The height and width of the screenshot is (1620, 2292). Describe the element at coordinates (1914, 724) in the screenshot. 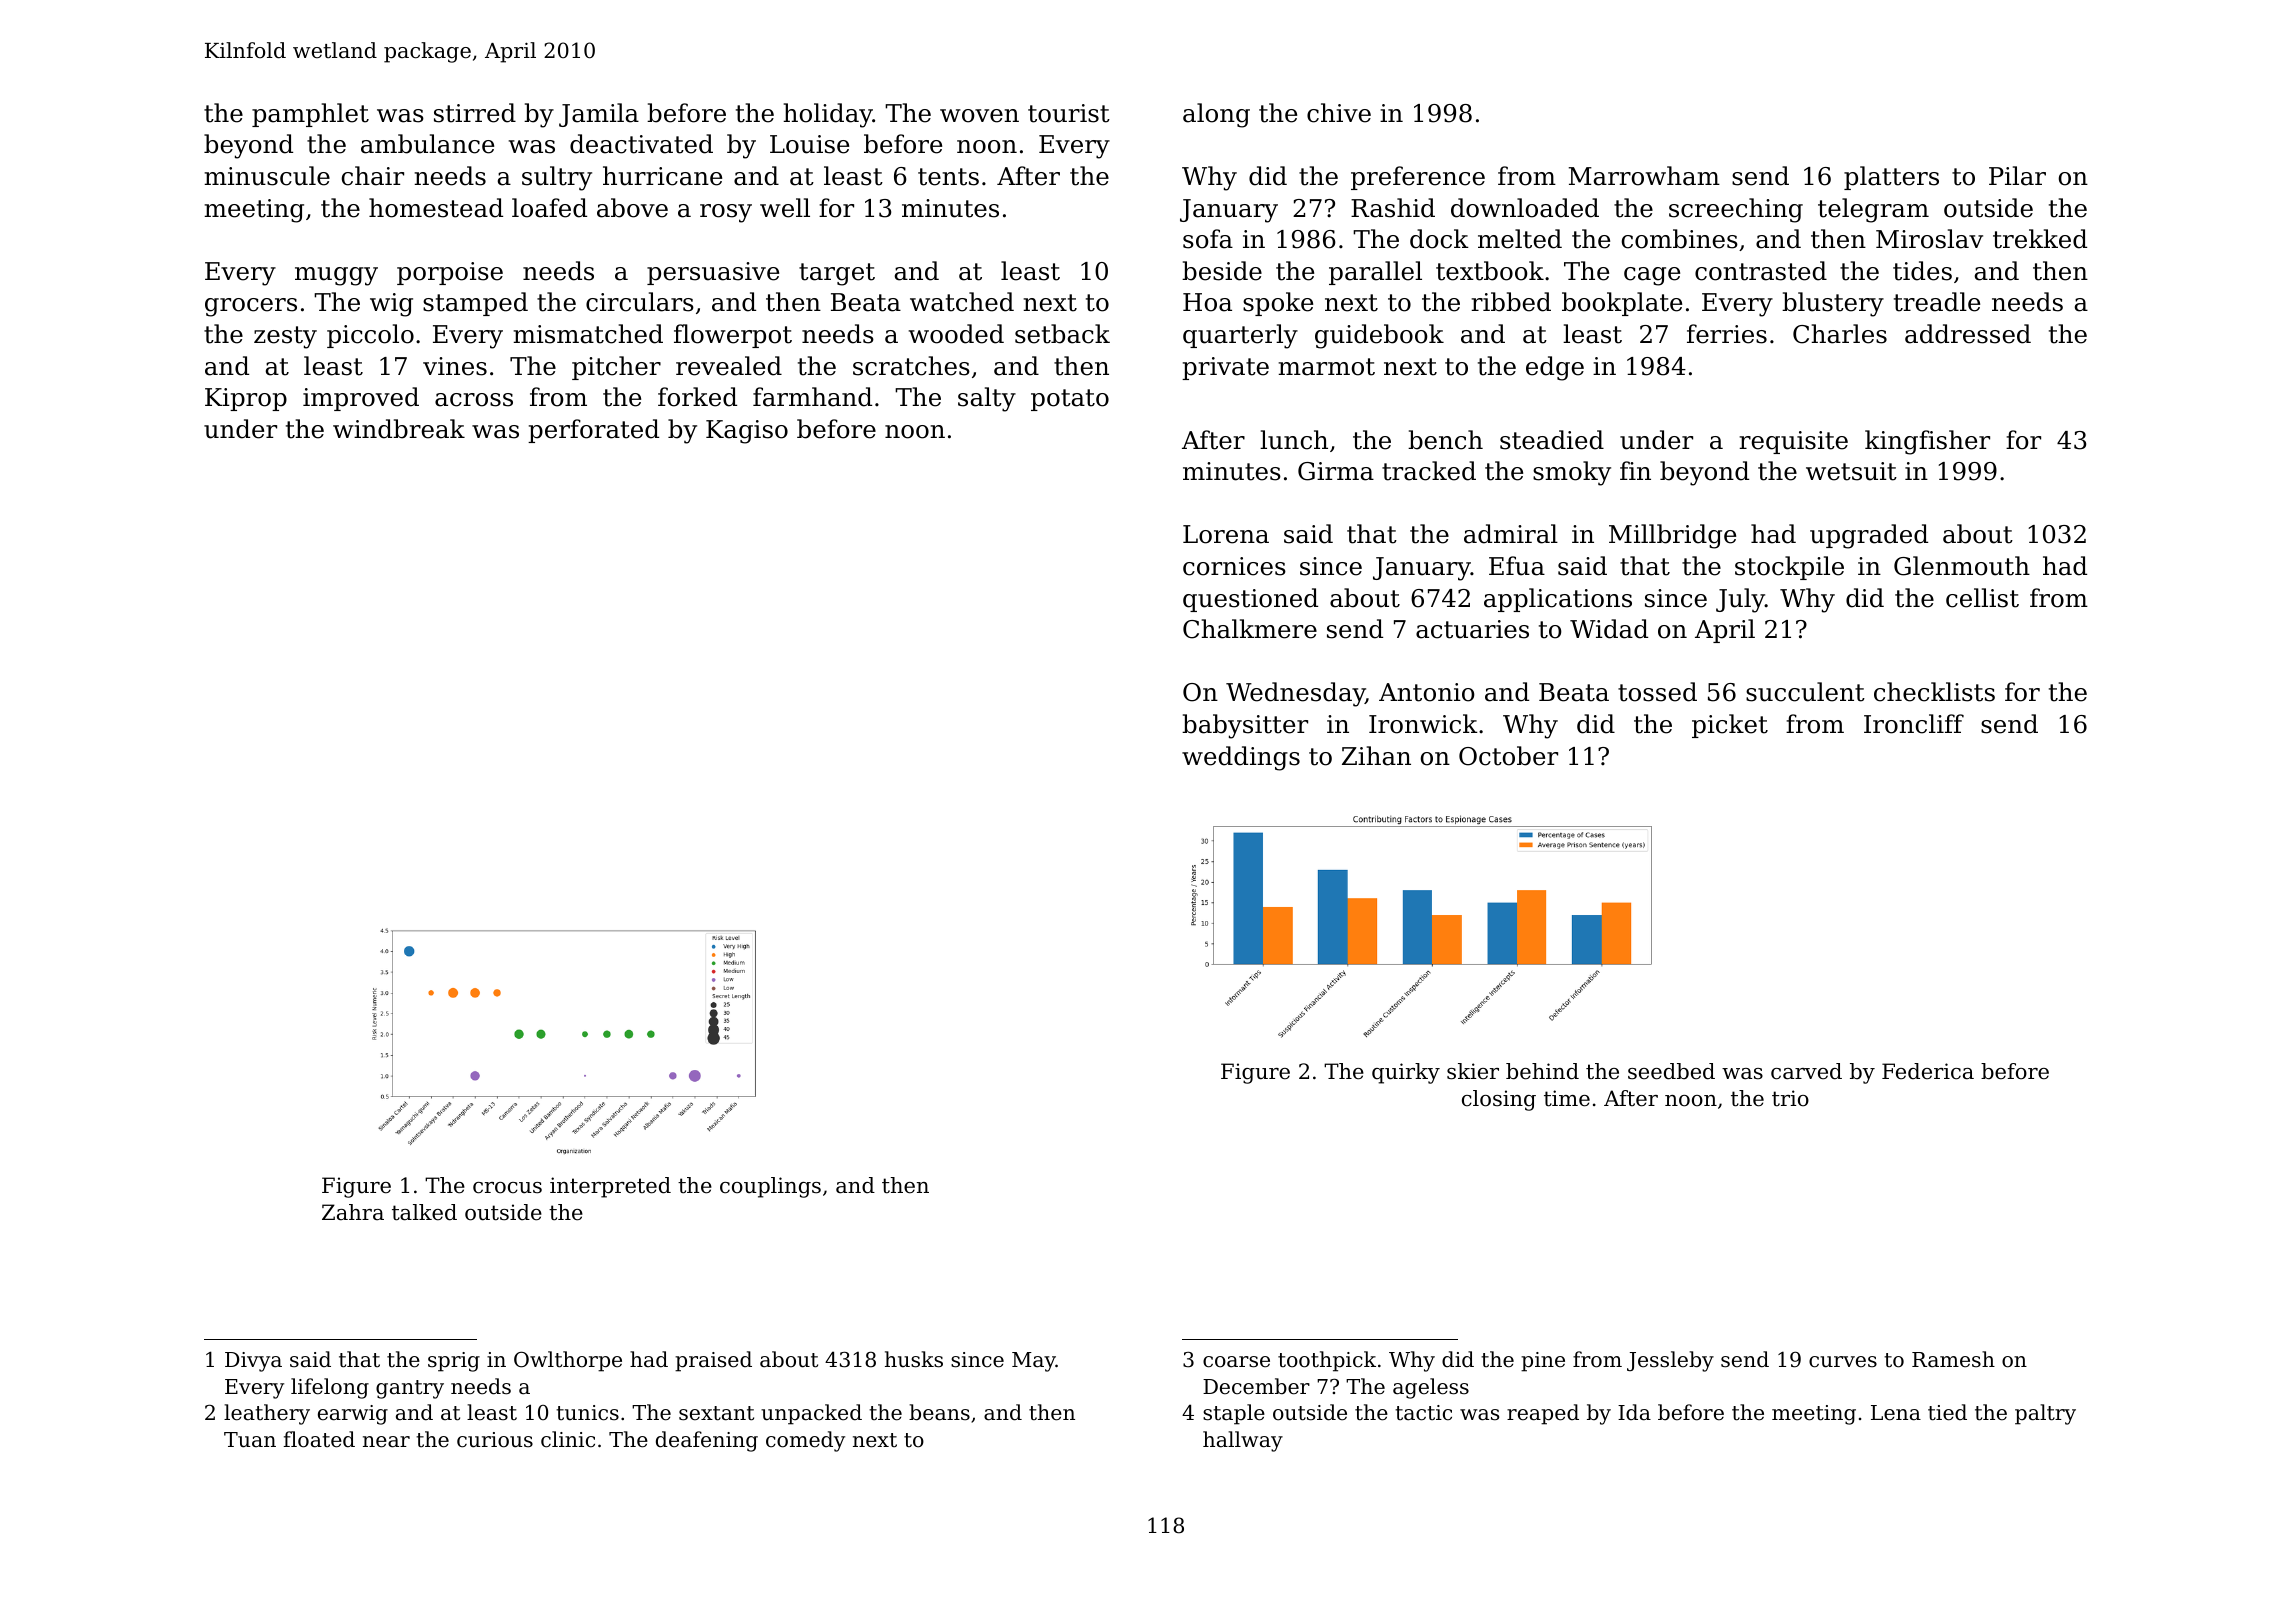

I see `Ironcliff` at that location.
